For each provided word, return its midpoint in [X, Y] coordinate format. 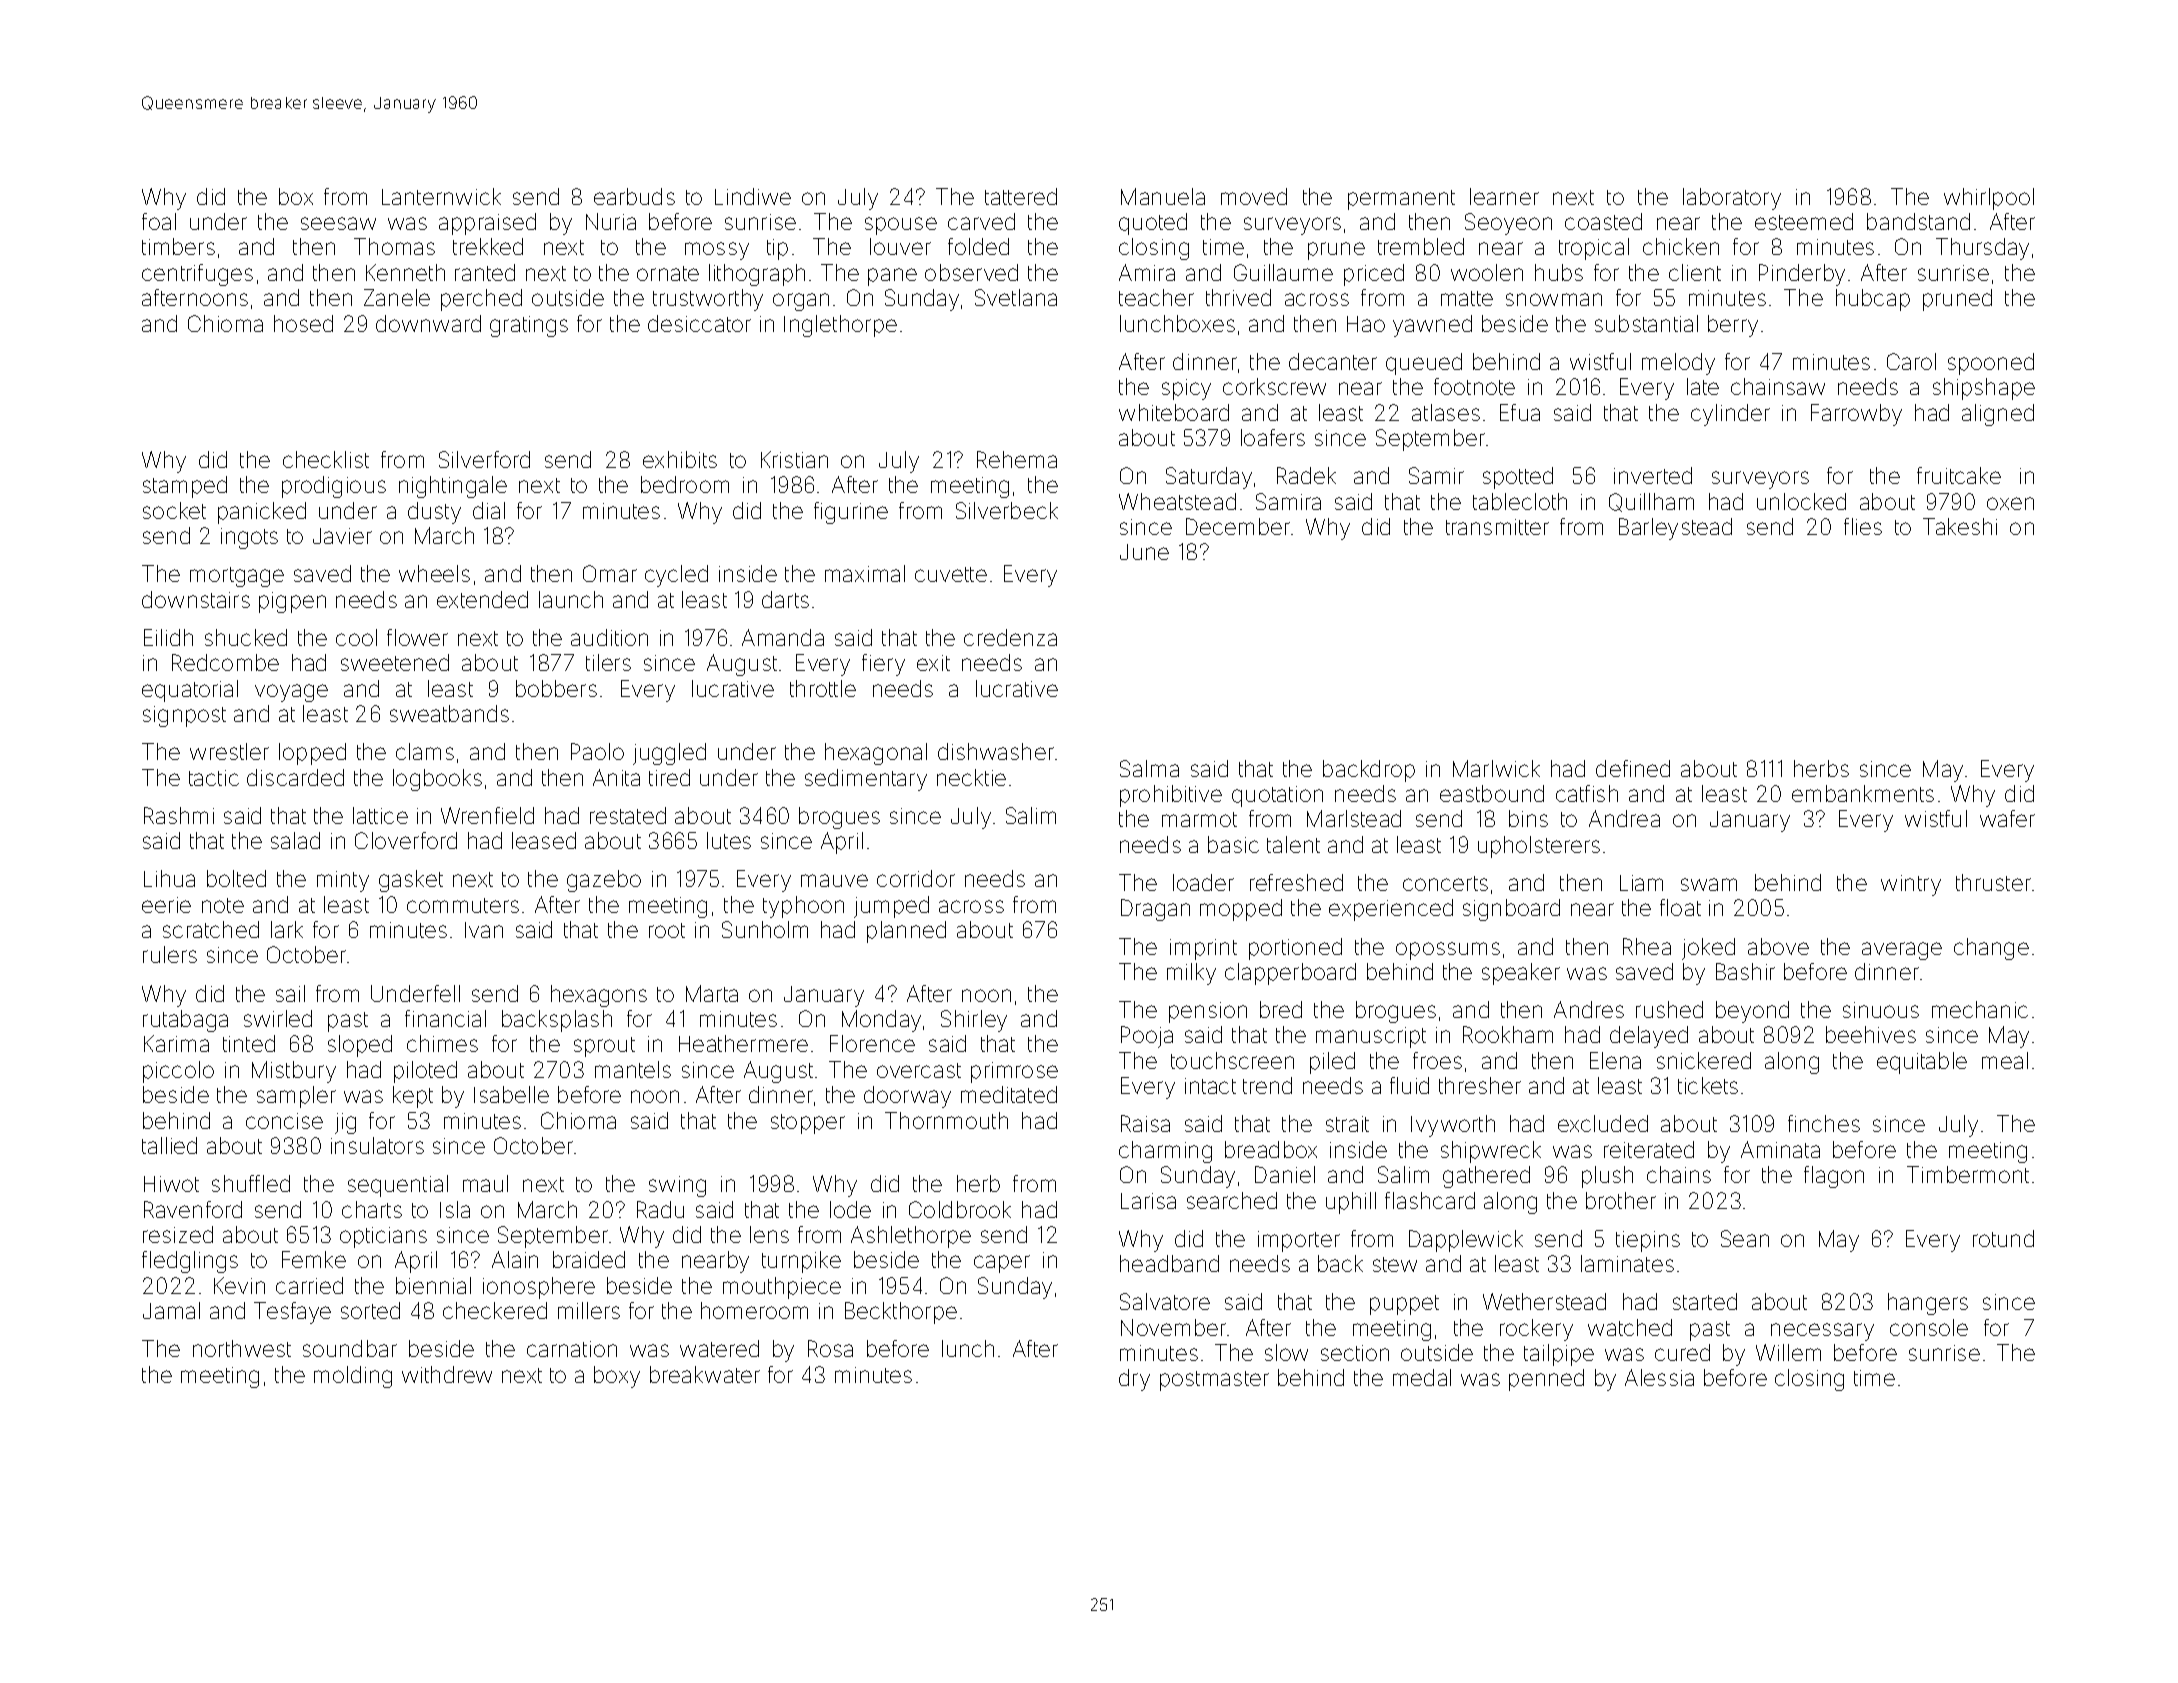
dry [1134, 1380]
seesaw [338, 223]
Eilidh [168, 637]
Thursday [1982, 249]
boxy [617, 1377]
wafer [2007, 818]
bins [1528, 818]
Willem [1788, 1352]
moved [1254, 196]
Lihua [169, 878]
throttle [823, 688]
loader [1203, 882]
